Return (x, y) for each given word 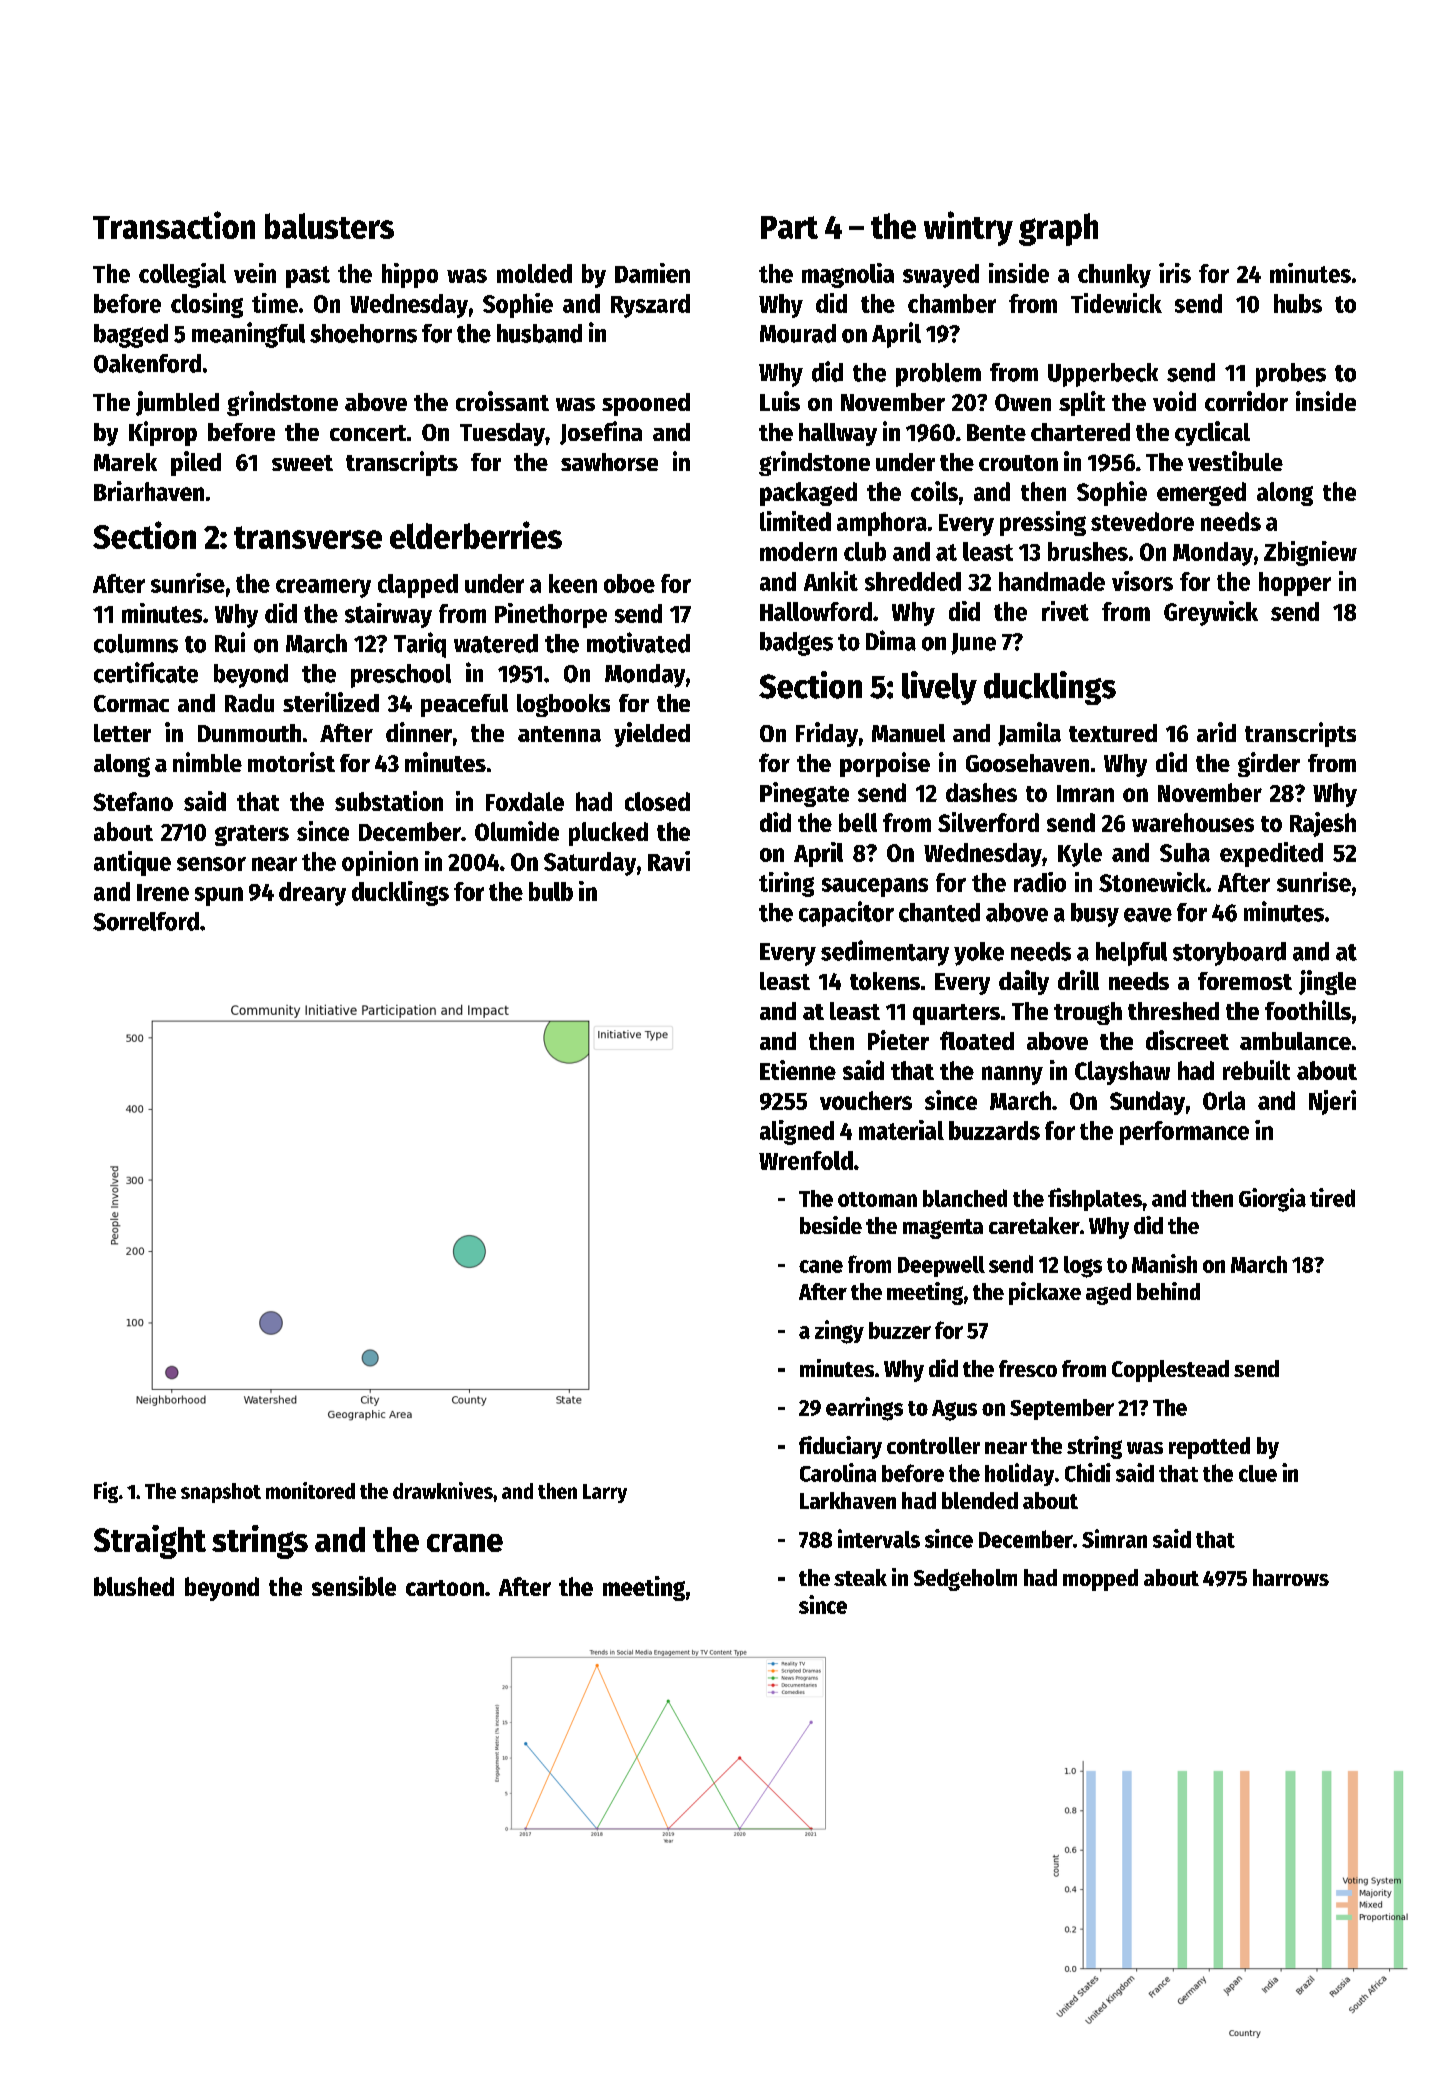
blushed (134, 1586)
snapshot (221, 1493)
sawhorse (609, 462)
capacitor (846, 914)
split (1082, 403)
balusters (329, 226)
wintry (968, 228)
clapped (418, 586)
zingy (839, 1332)
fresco (1028, 1368)
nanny (1012, 1075)
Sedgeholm (965, 1580)
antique (132, 863)
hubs (1298, 303)
